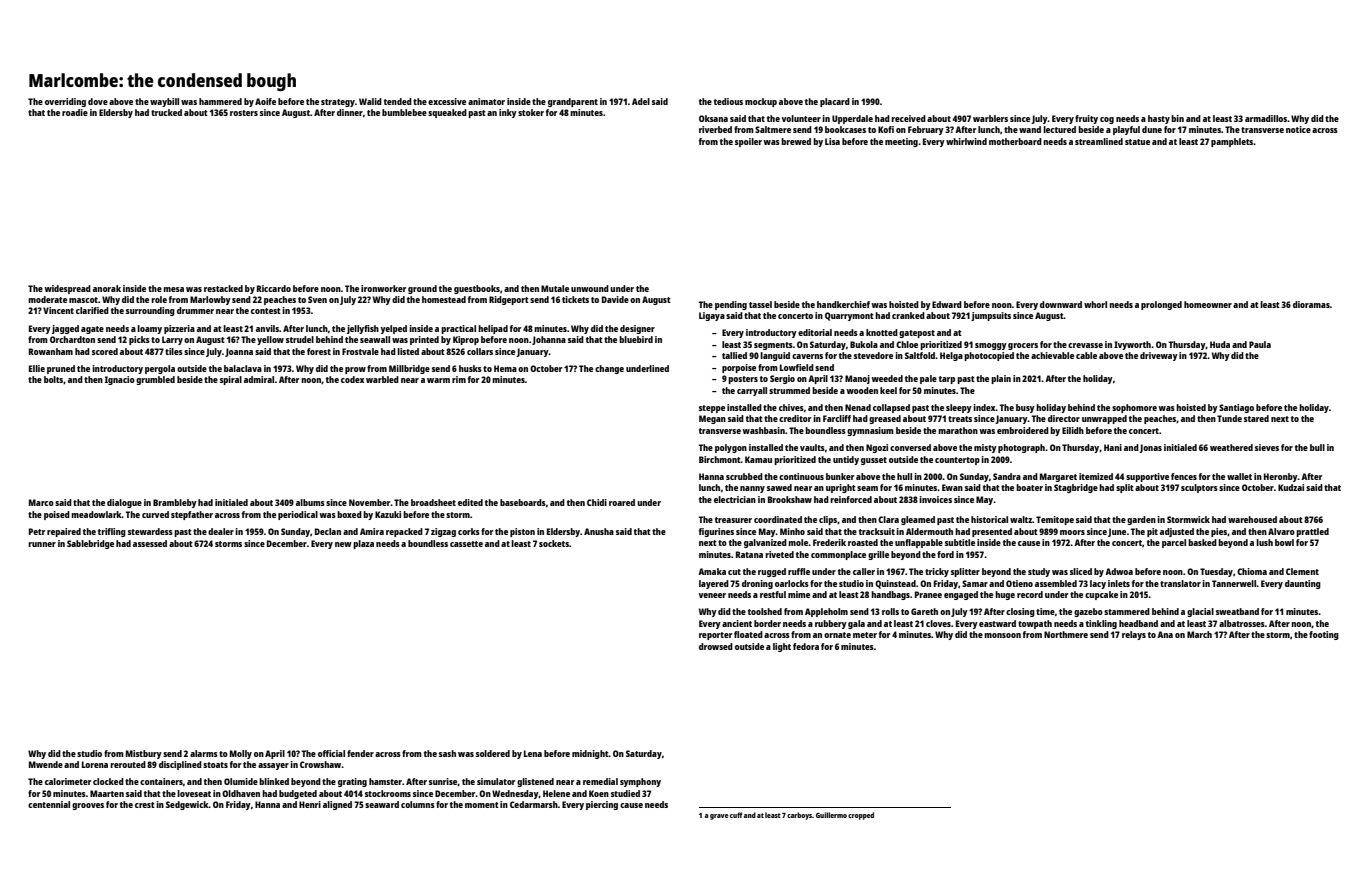 The image size is (1372, 887). I want to click on bluebird, so click(636, 339).
